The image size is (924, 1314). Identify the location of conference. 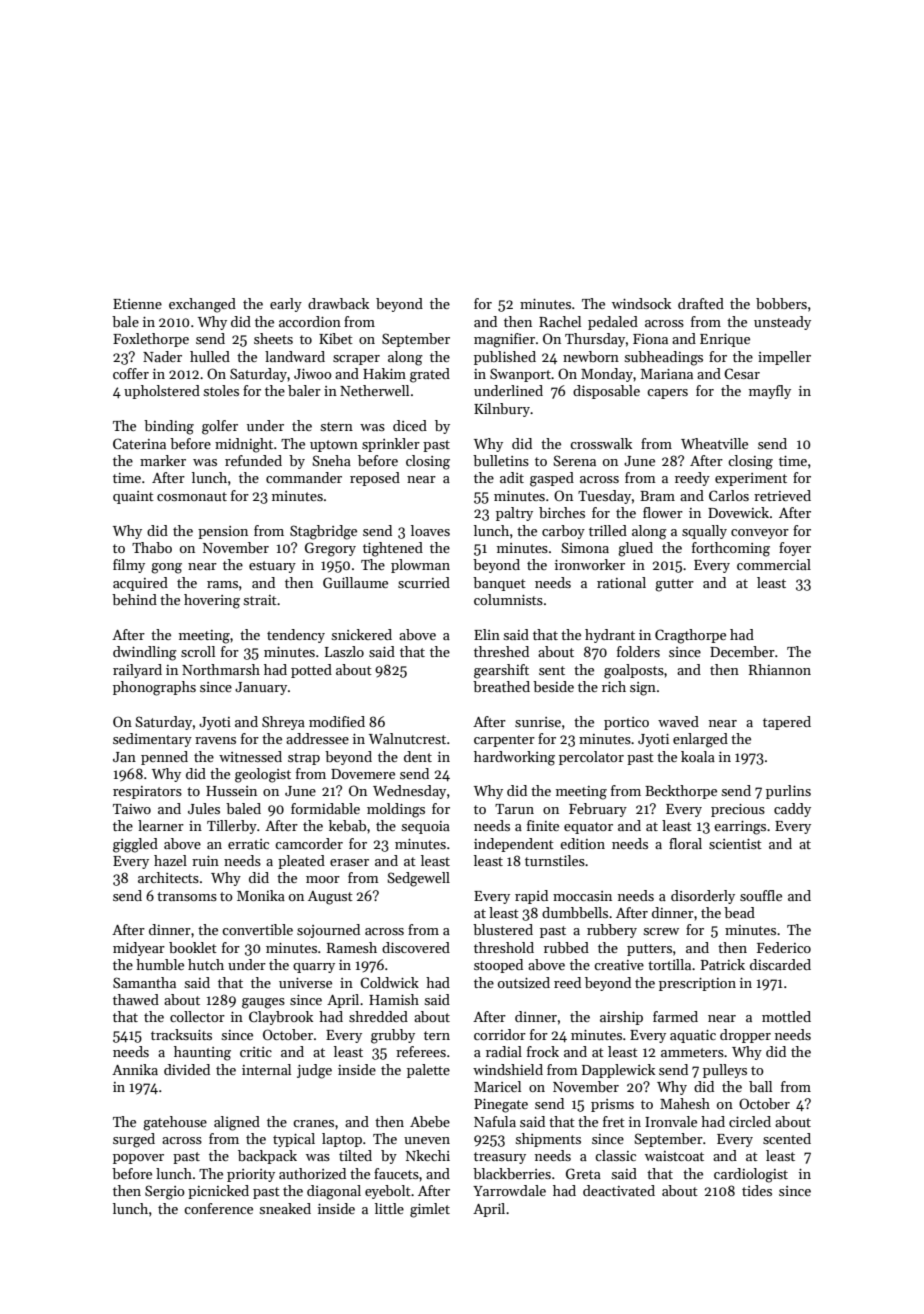
(218, 1208).
